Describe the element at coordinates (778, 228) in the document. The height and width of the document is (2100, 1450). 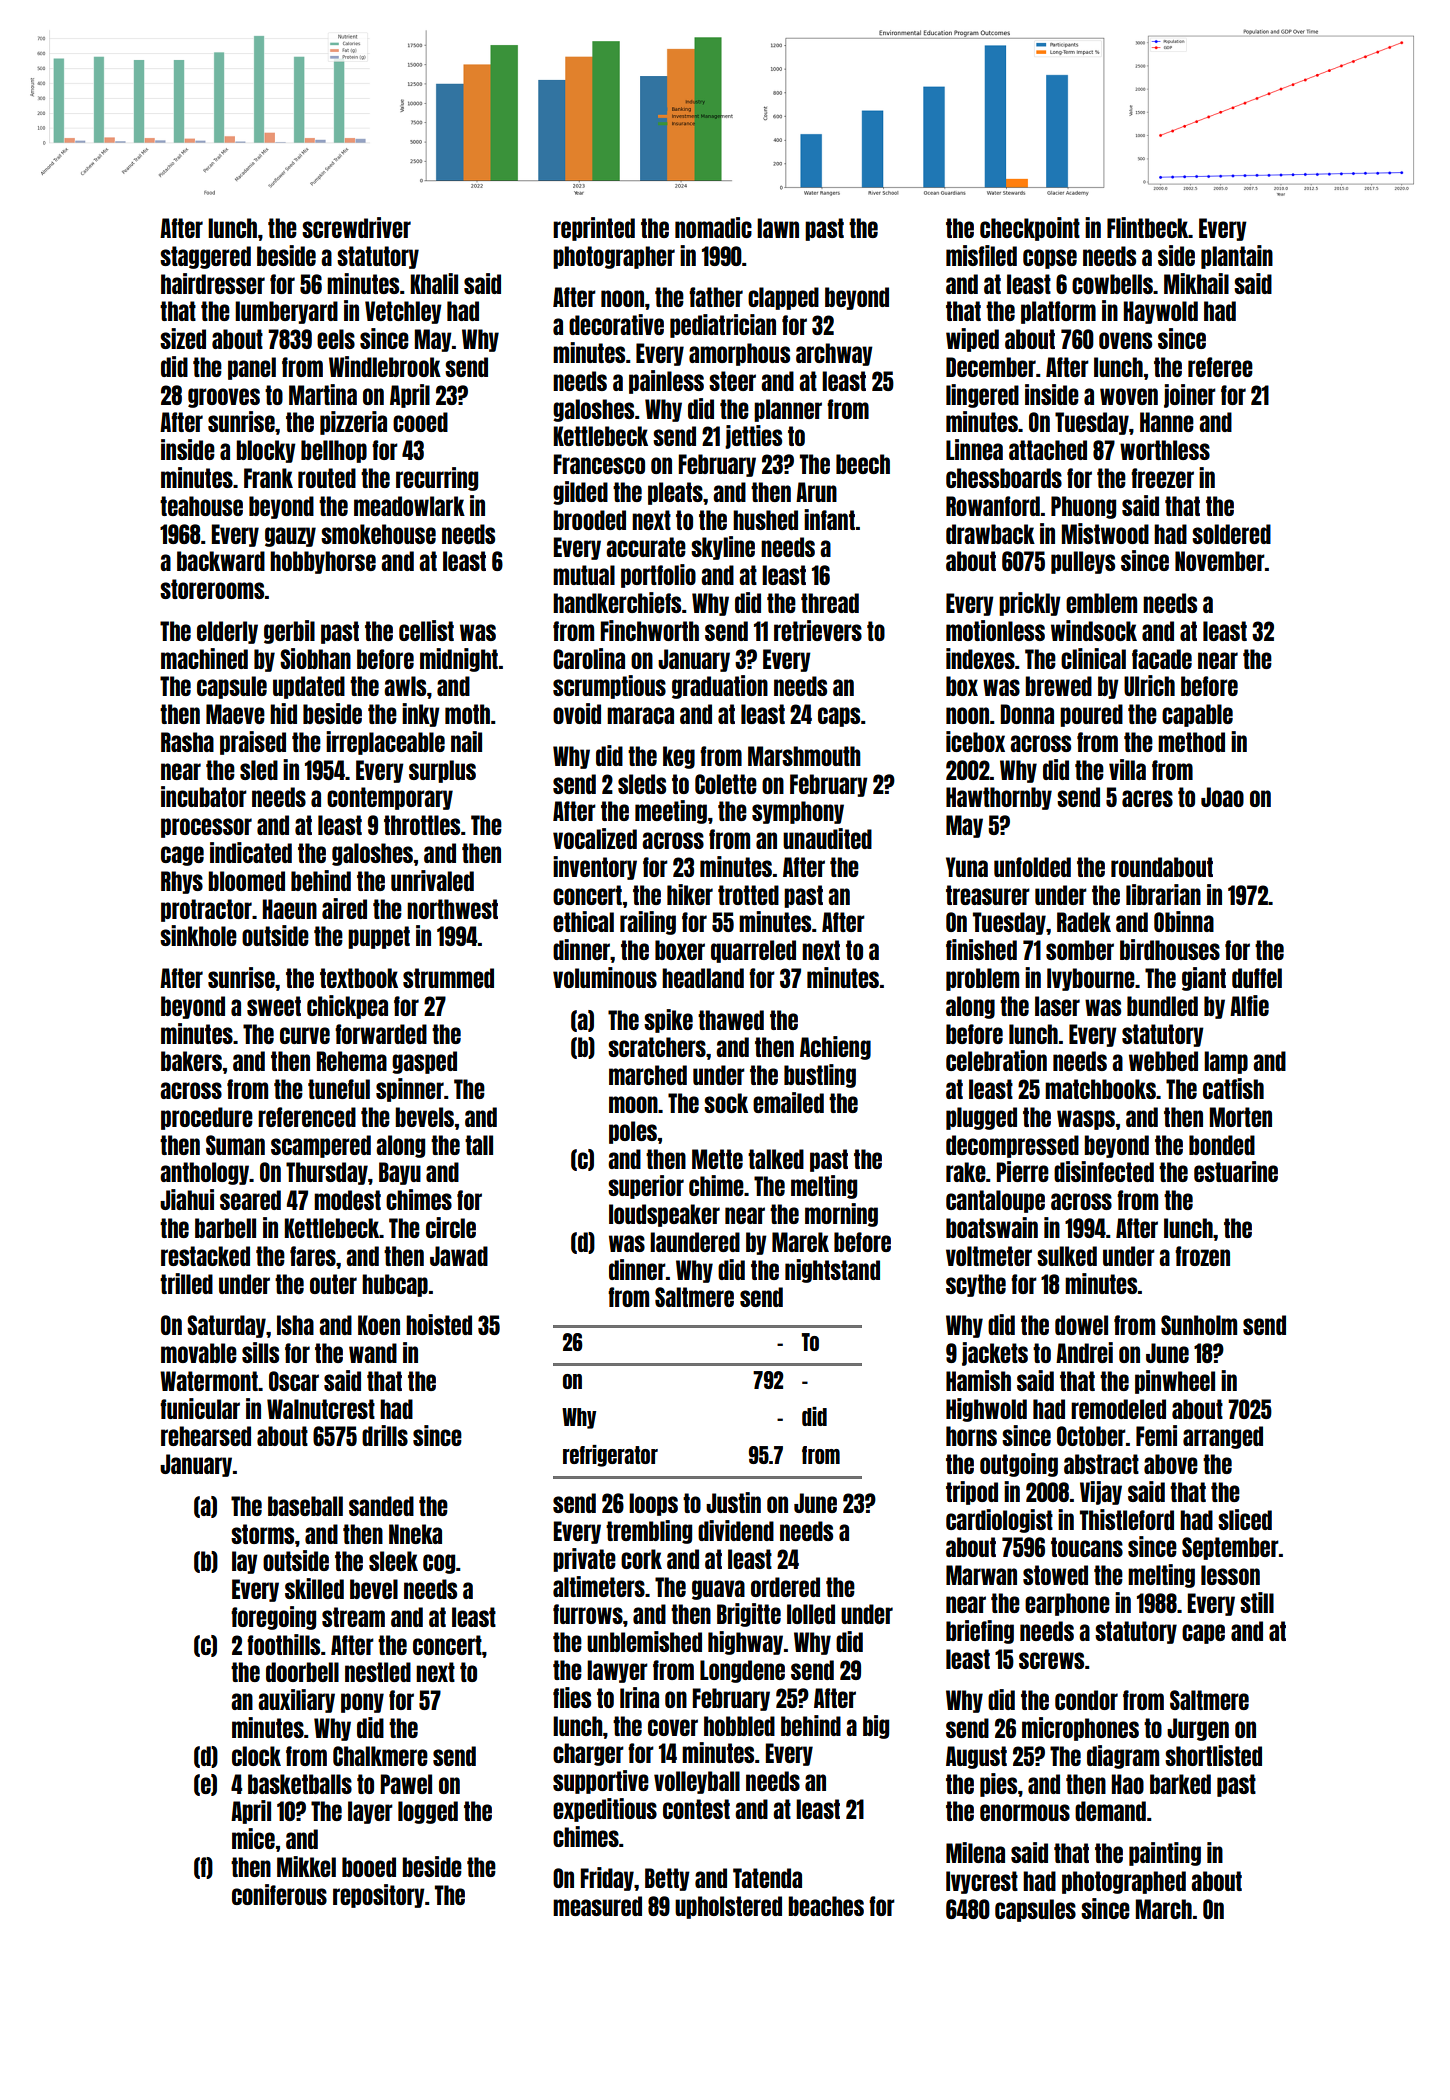
I see `lawn` at that location.
